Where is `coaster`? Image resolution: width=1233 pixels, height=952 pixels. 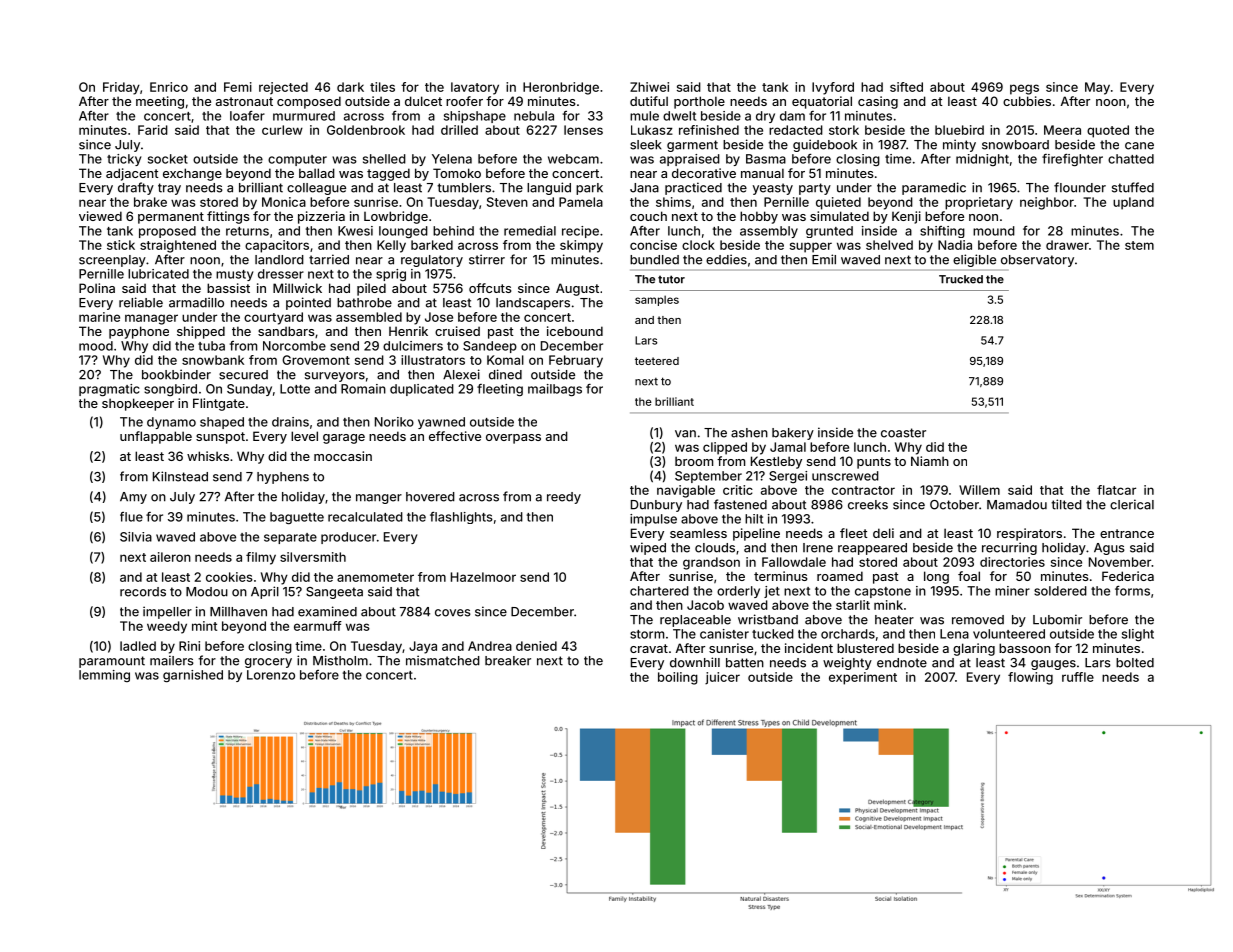
coaster is located at coordinates (903, 433).
